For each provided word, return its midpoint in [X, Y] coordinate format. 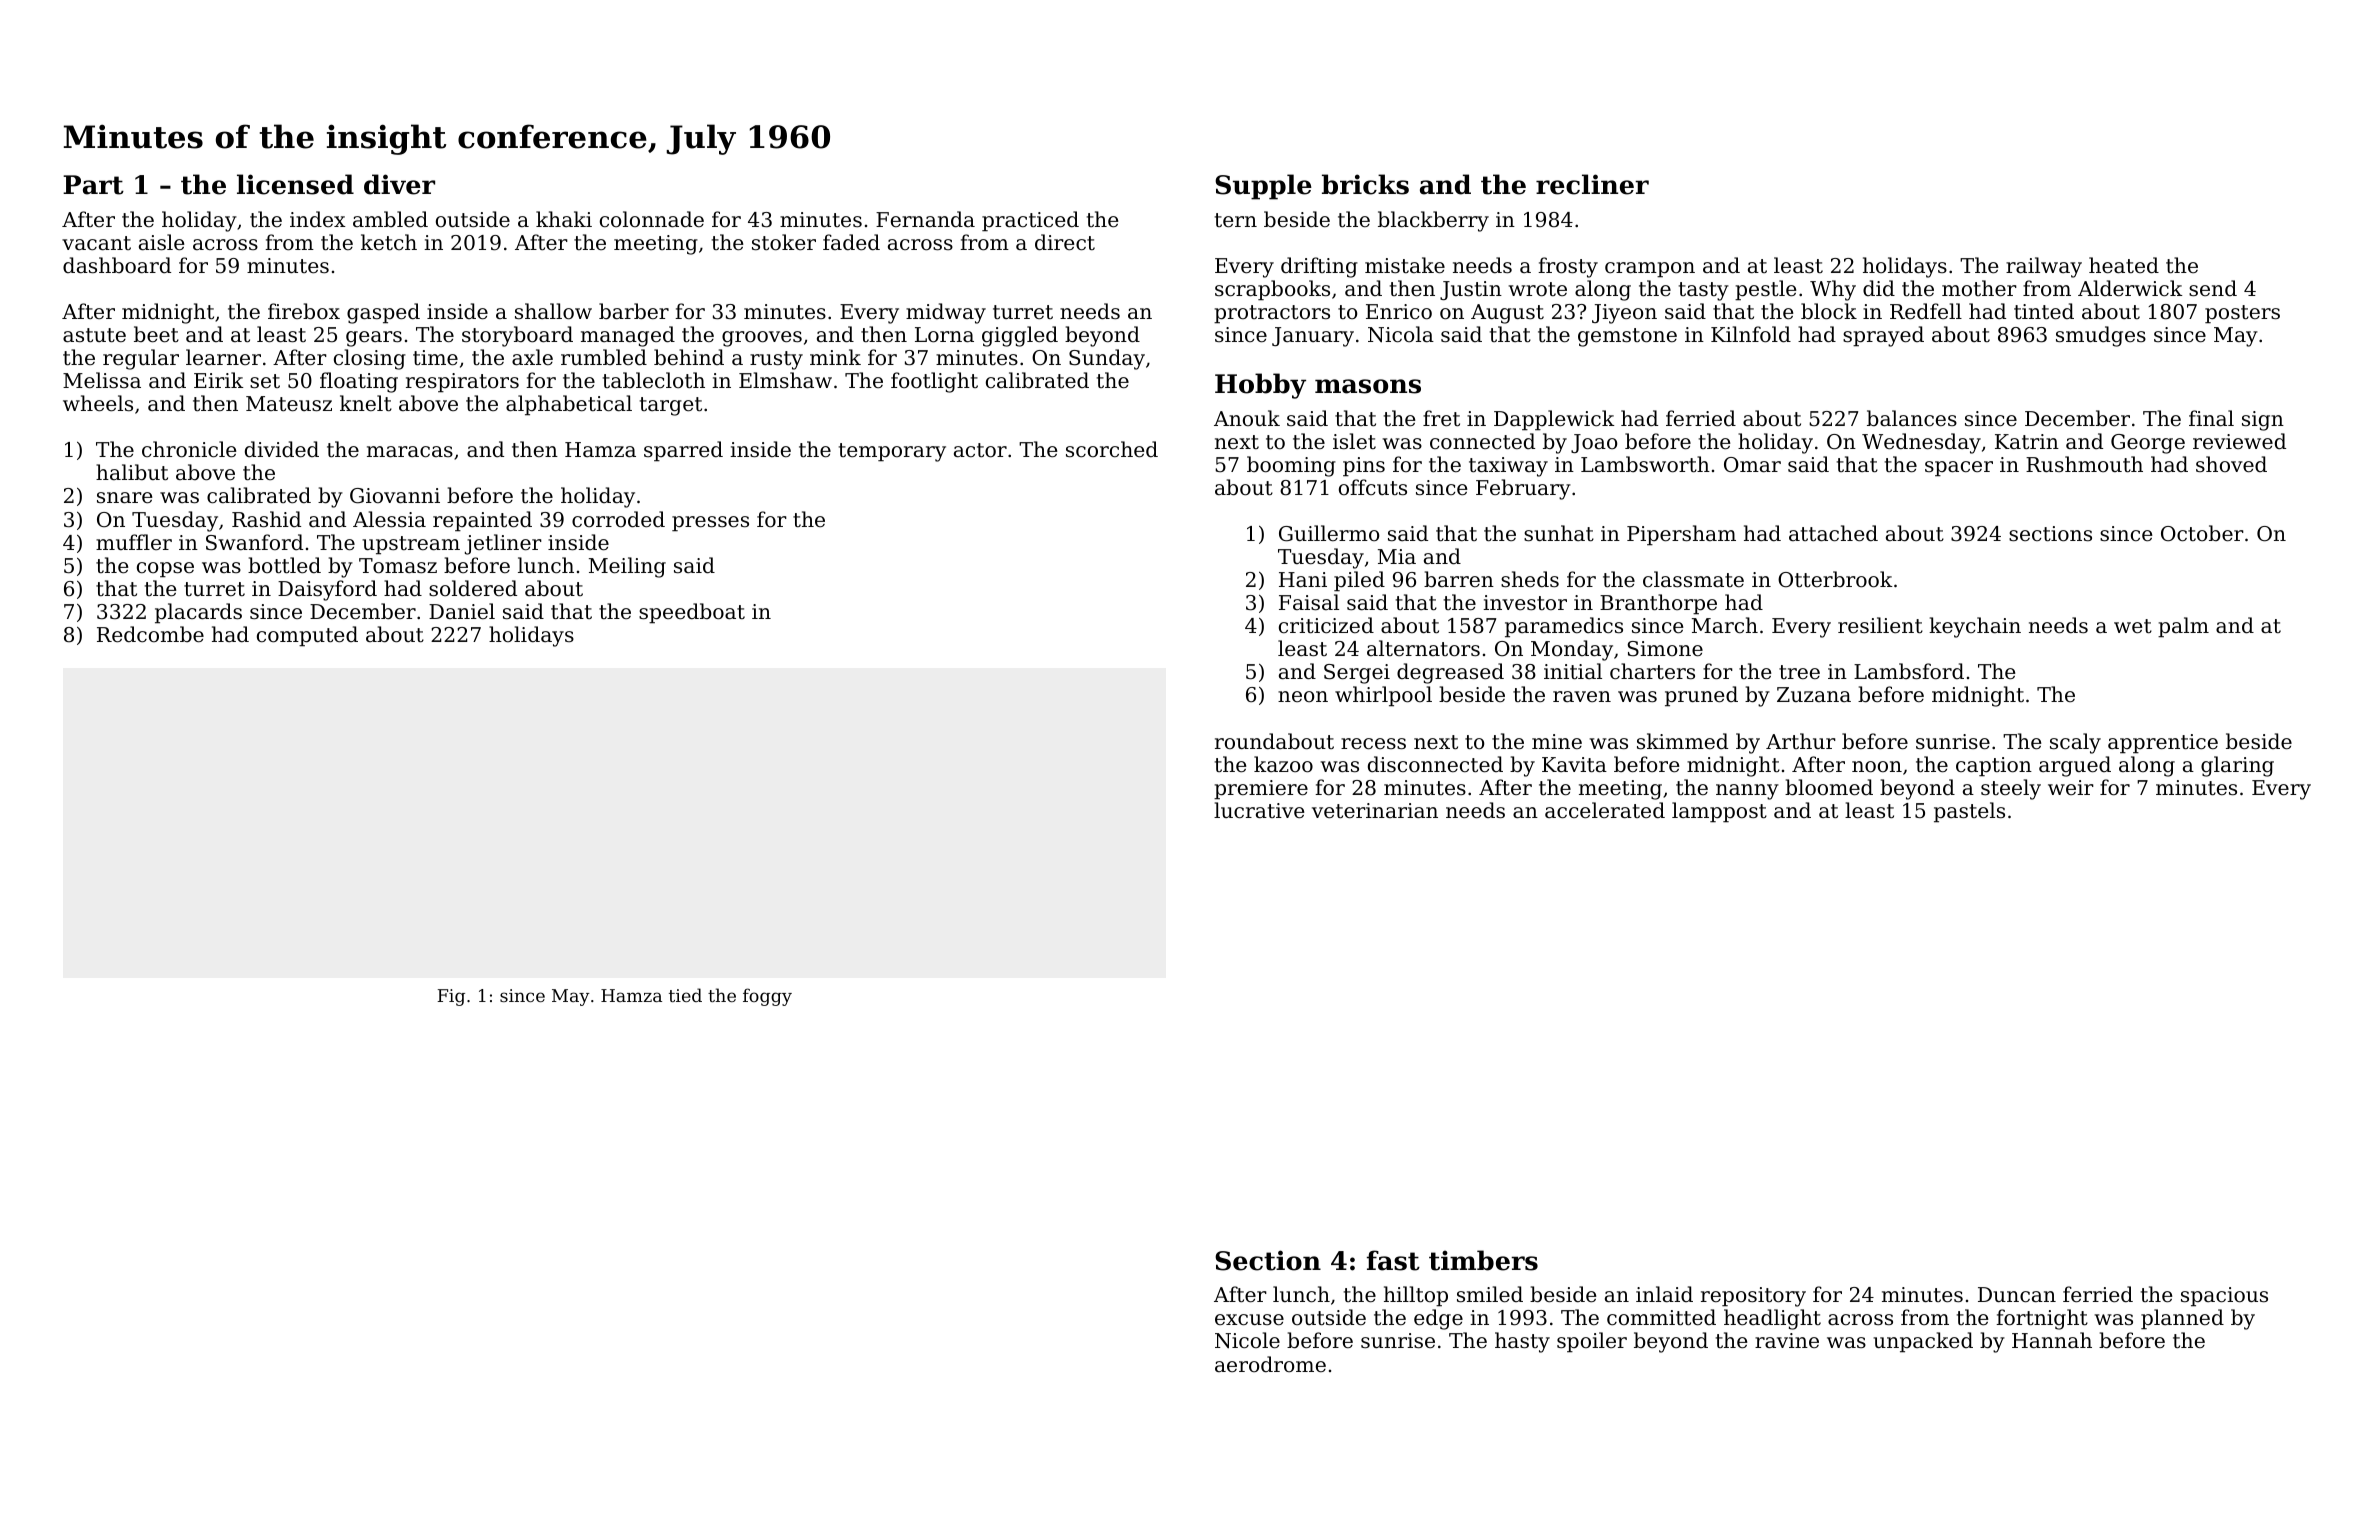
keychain [1975, 627]
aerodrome [1270, 1364]
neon [1303, 697]
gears [374, 339]
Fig [451, 997]
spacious [2224, 1297]
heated [2124, 265]
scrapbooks [1272, 290]
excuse [1249, 1320]
